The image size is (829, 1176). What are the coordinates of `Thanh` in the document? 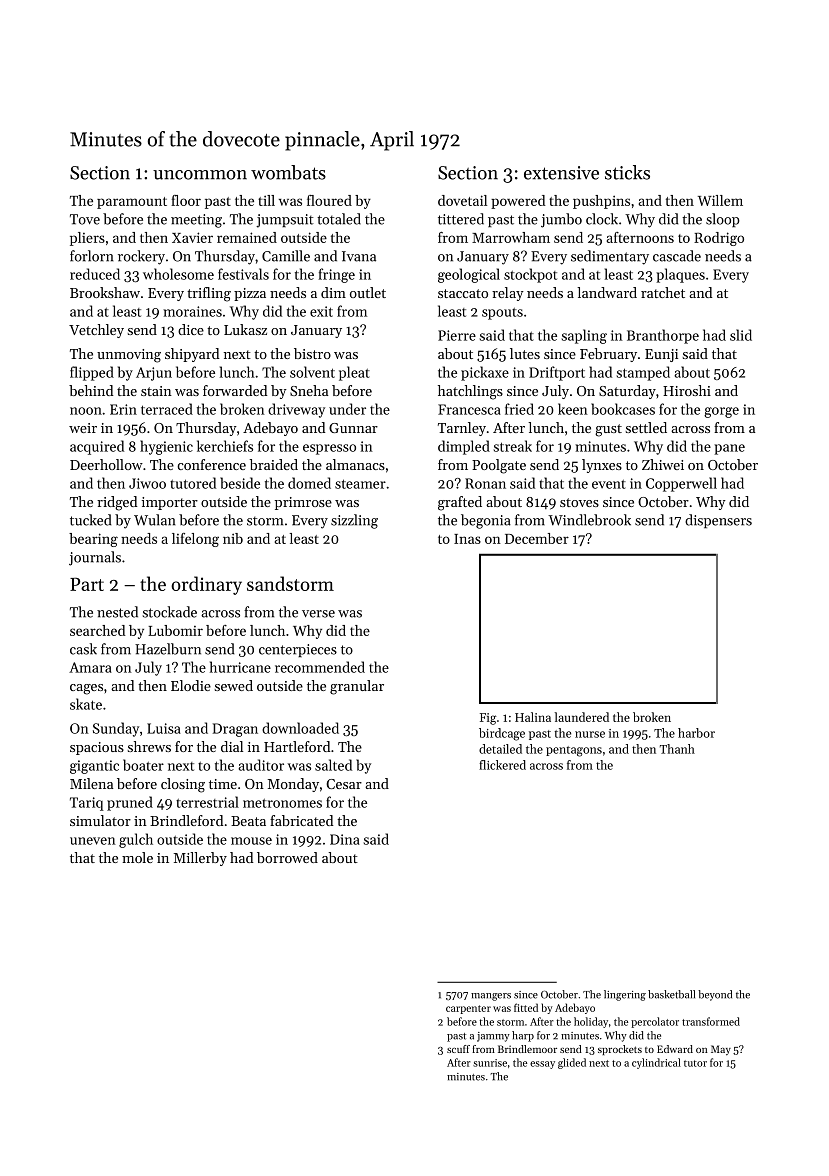 It's located at (677, 749).
